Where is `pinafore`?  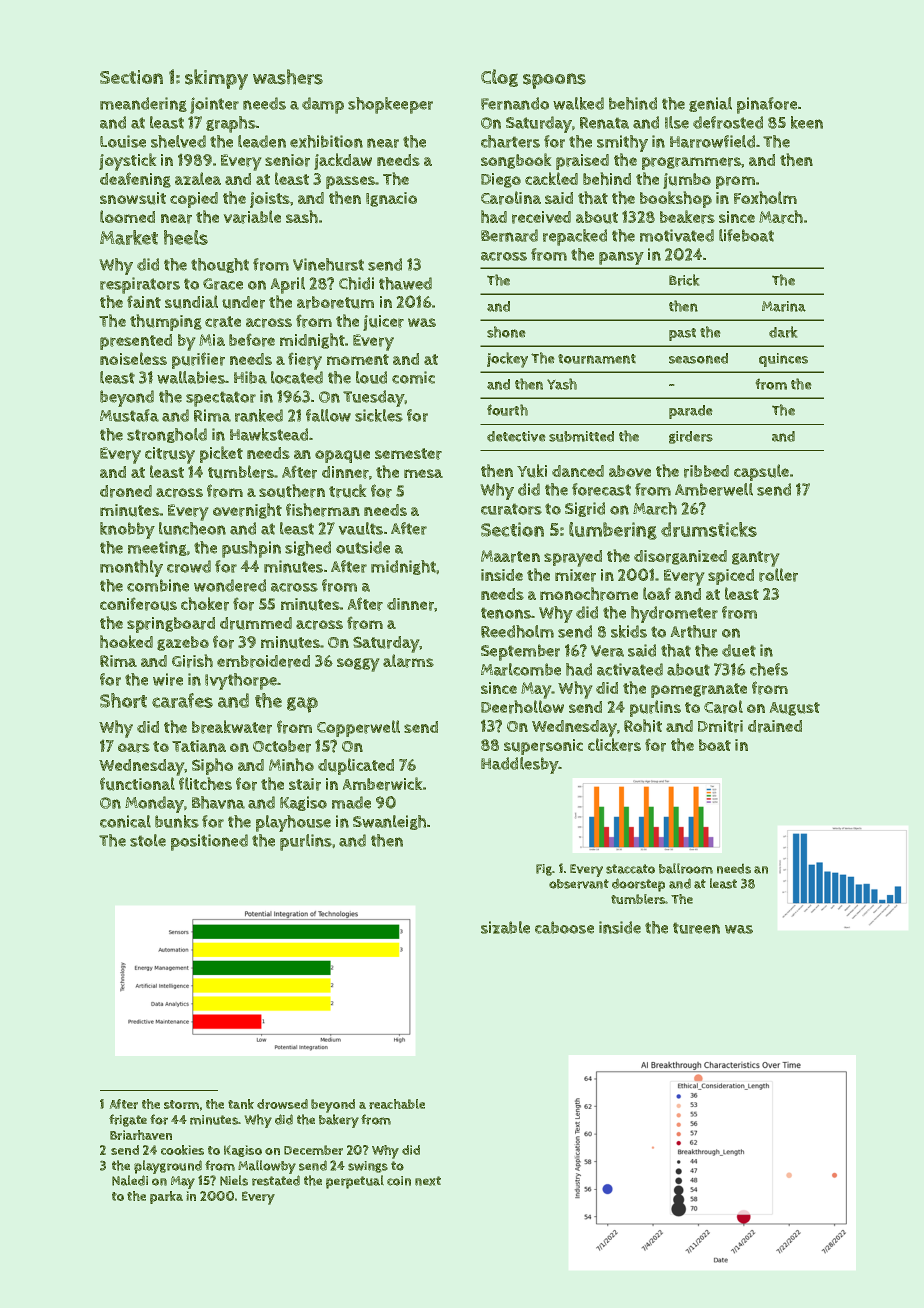
pinafore is located at coordinates (767, 105).
